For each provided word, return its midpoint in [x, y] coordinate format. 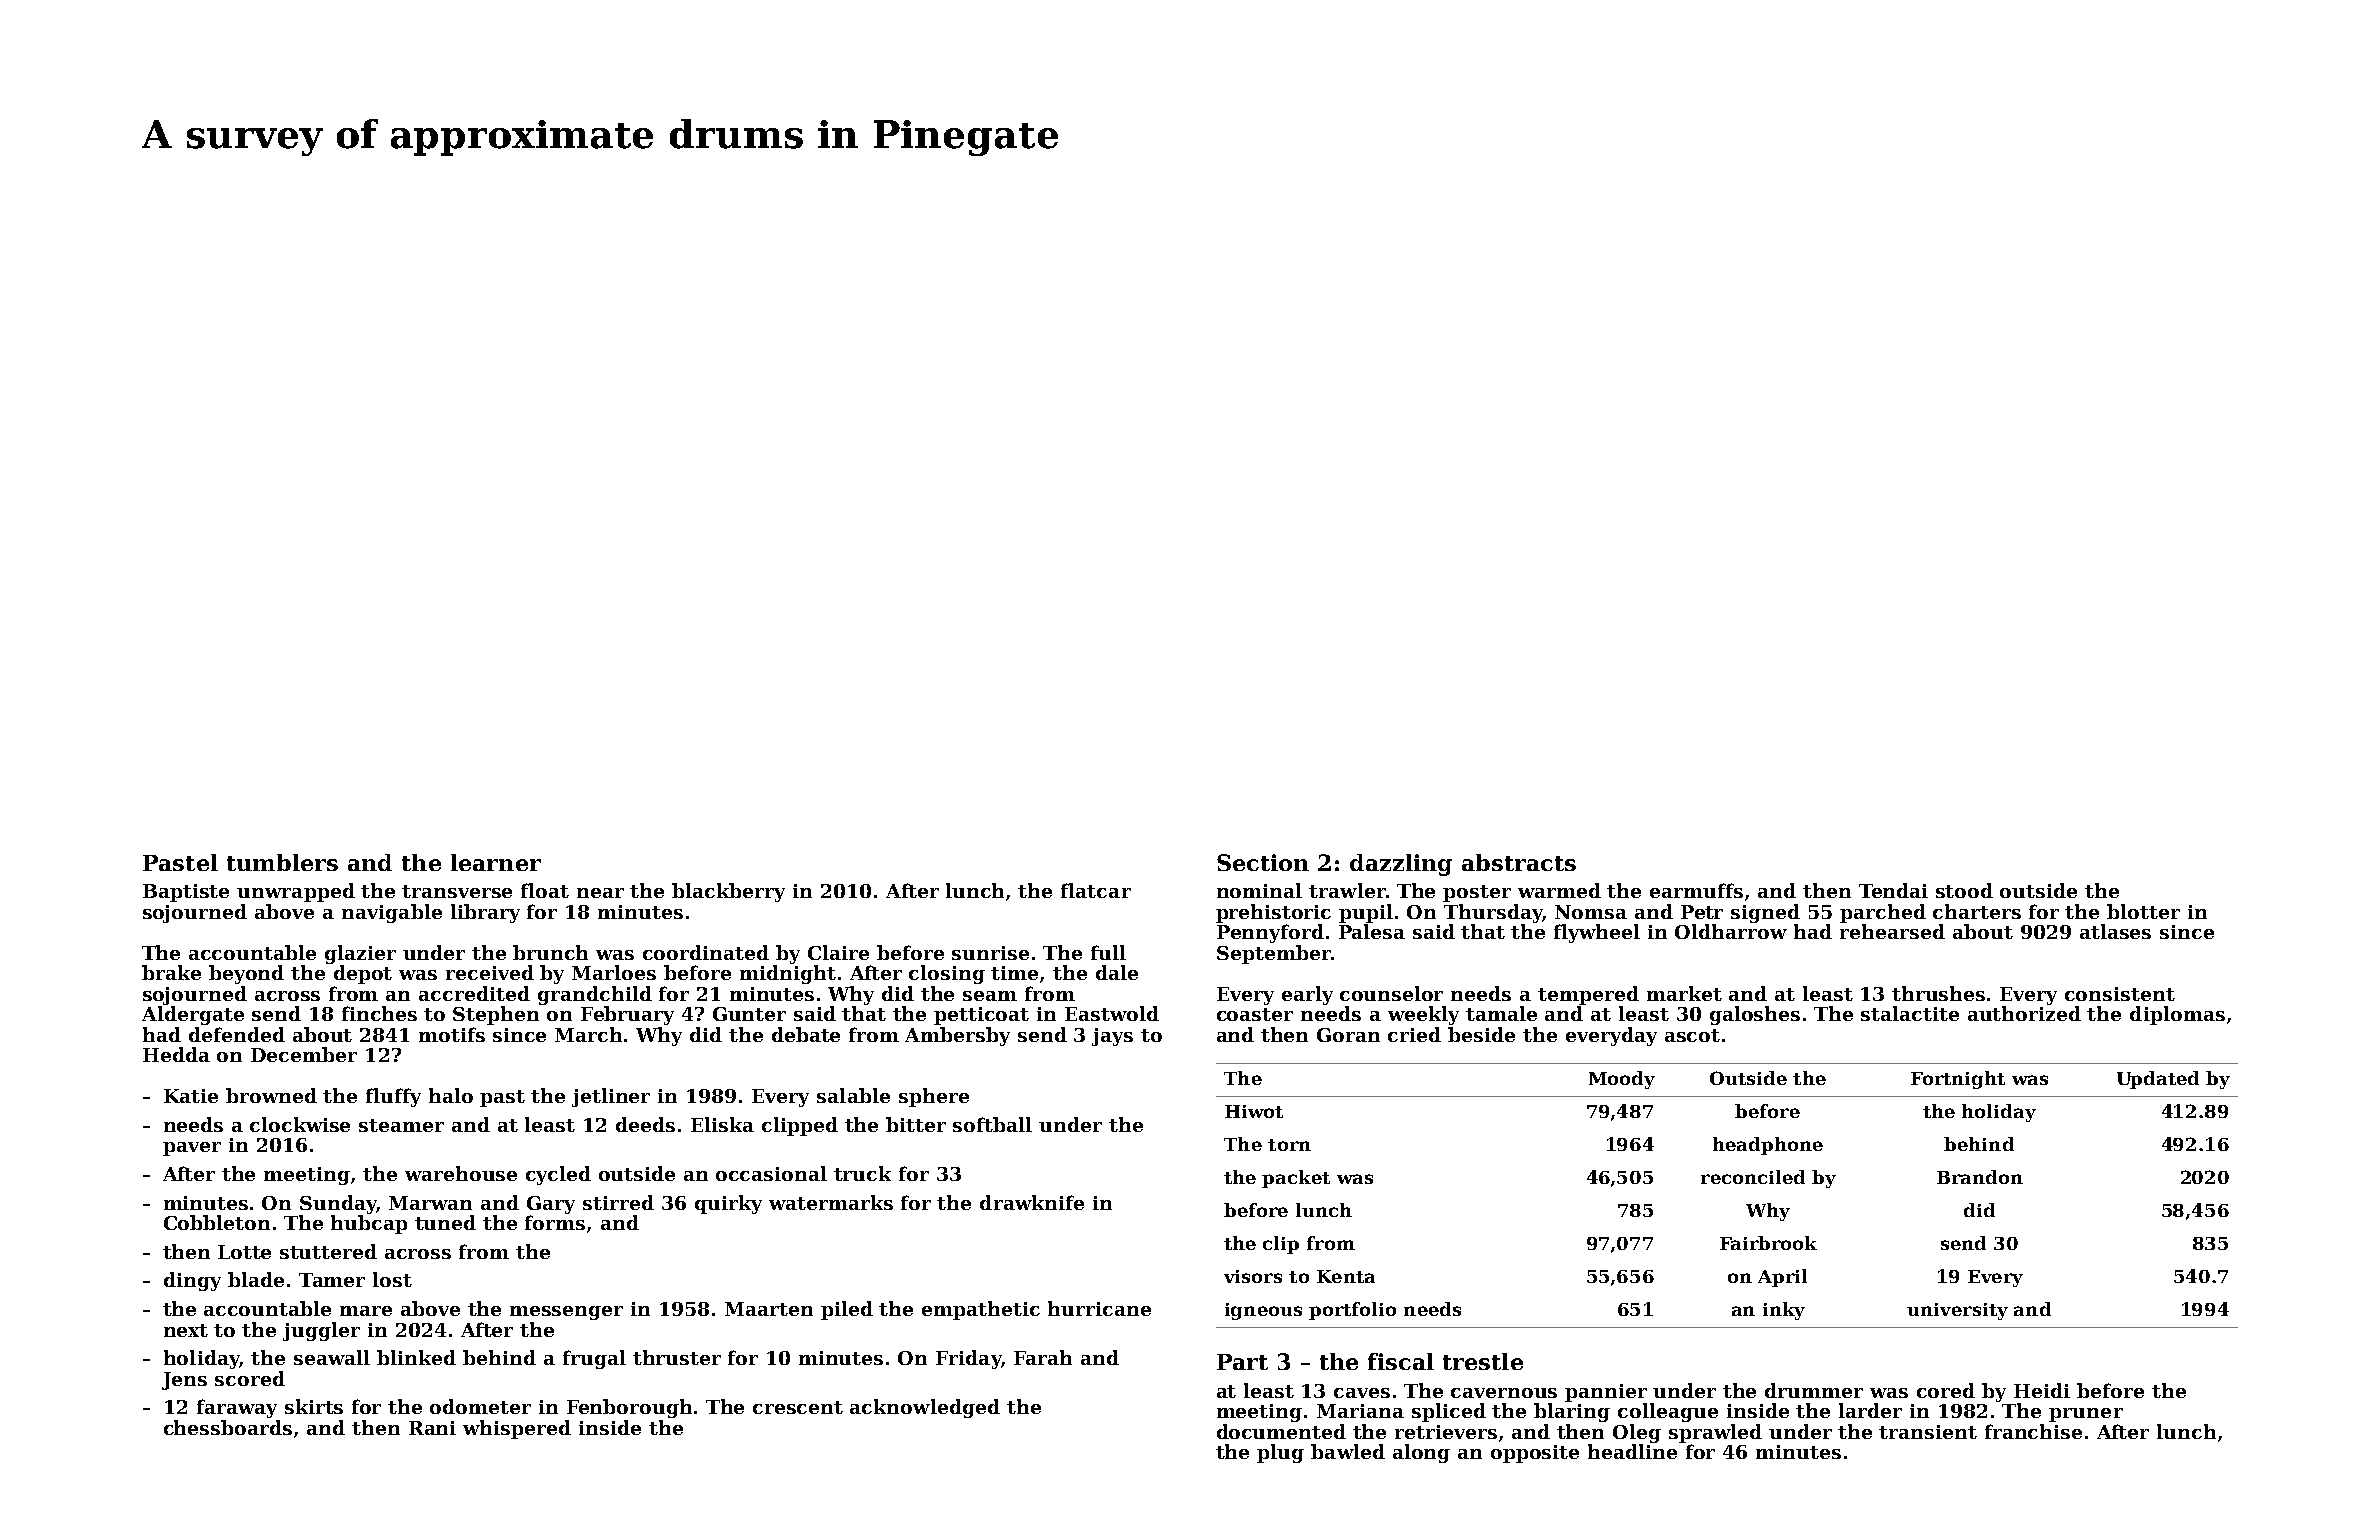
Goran [1348, 1035]
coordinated [706, 952]
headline [1632, 1451]
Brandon [1980, 1177]
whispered [517, 1429]
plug [1280, 1453]
